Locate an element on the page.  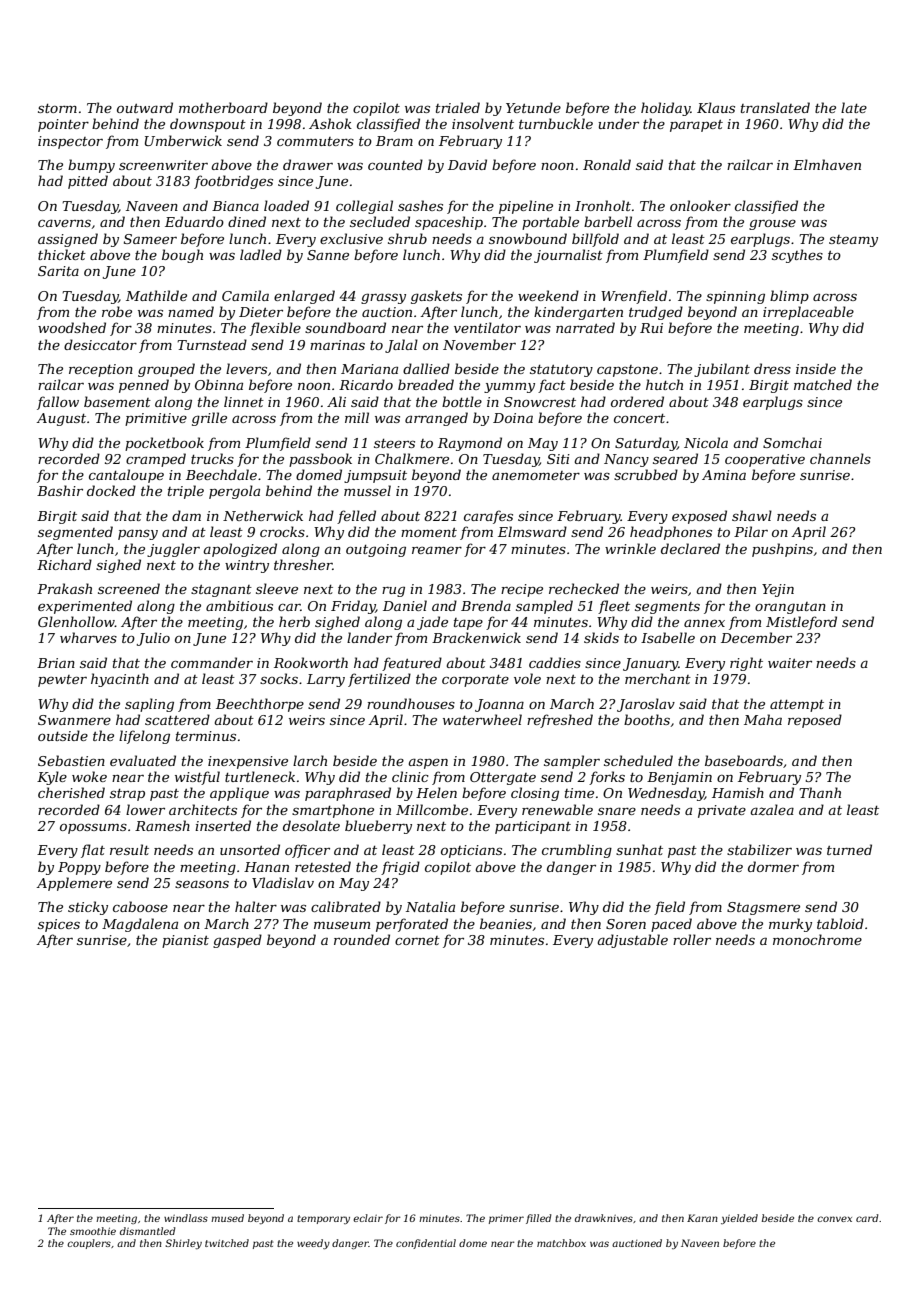
irreplaceable is located at coordinates (808, 313).
